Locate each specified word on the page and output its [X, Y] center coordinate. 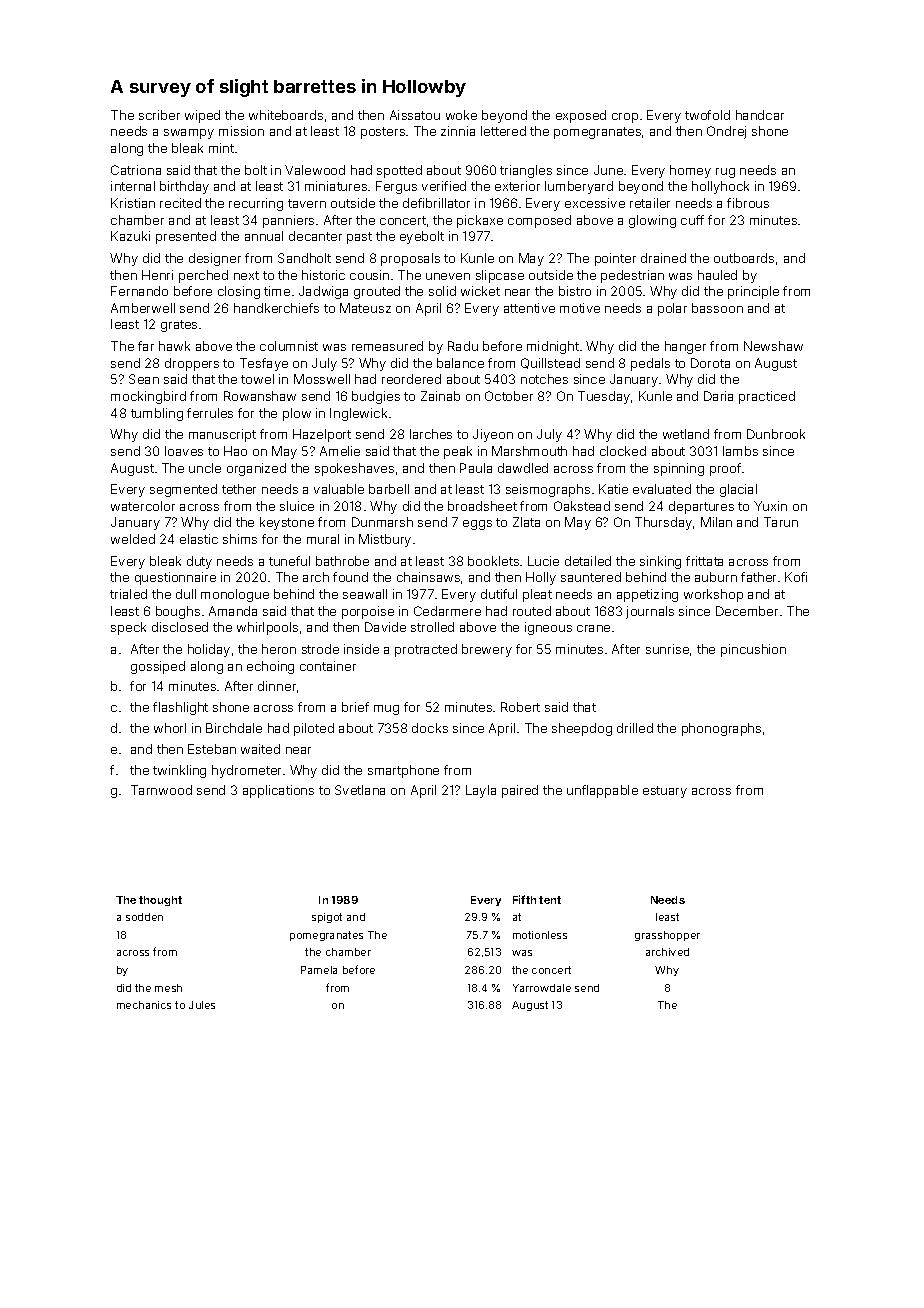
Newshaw [773, 346]
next [246, 275]
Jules [202, 1005]
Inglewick [358, 414]
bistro [575, 291]
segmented [183, 490]
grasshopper [667, 936]
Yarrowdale [542, 988]
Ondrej [726, 132]
